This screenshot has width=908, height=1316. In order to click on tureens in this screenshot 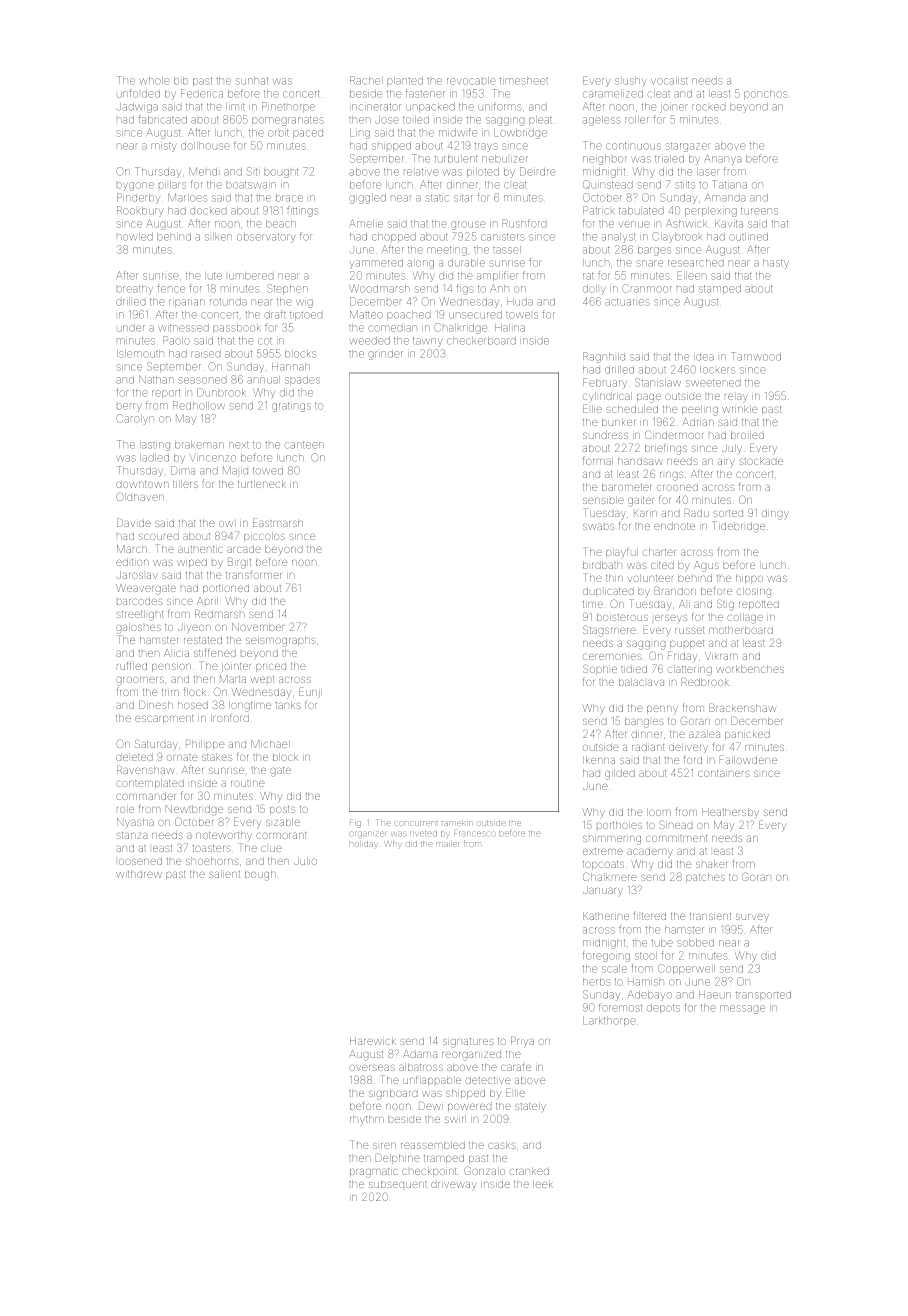, I will do `click(759, 211)`.
